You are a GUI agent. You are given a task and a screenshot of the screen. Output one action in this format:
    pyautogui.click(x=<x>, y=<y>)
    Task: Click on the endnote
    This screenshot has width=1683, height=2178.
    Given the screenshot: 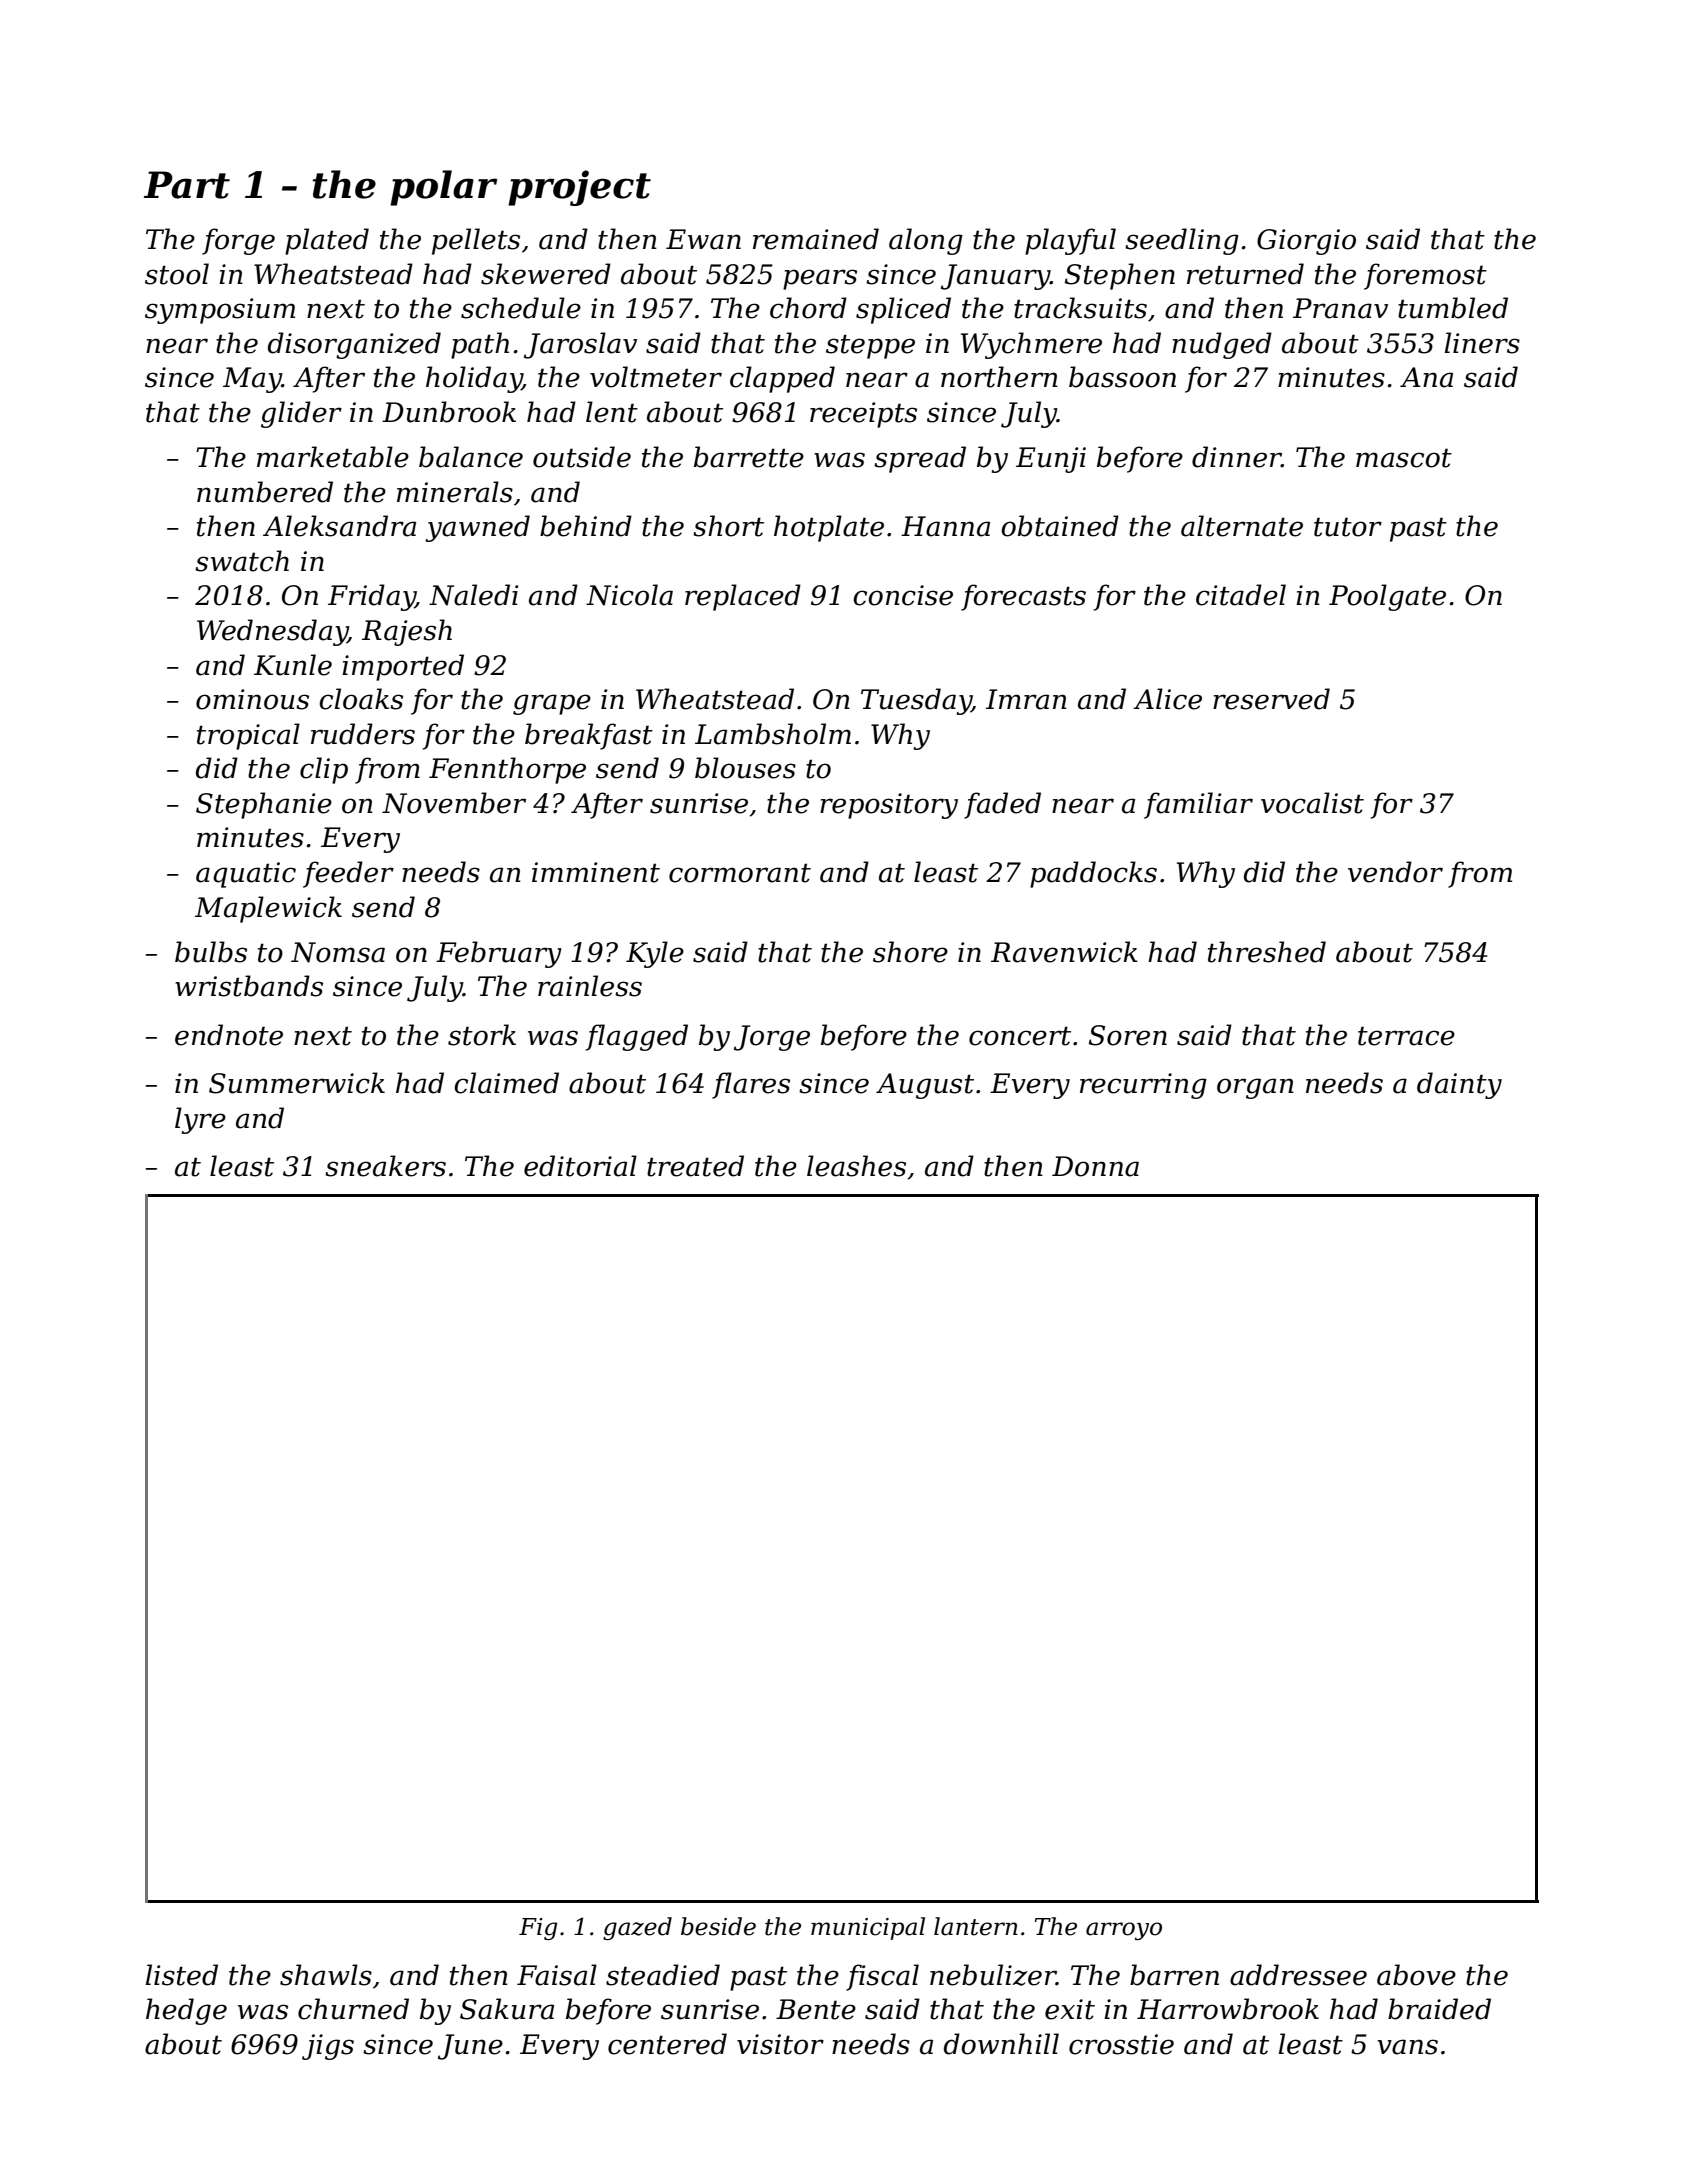 What is the action you would take?
    pyautogui.click(x=229, y=1035)
